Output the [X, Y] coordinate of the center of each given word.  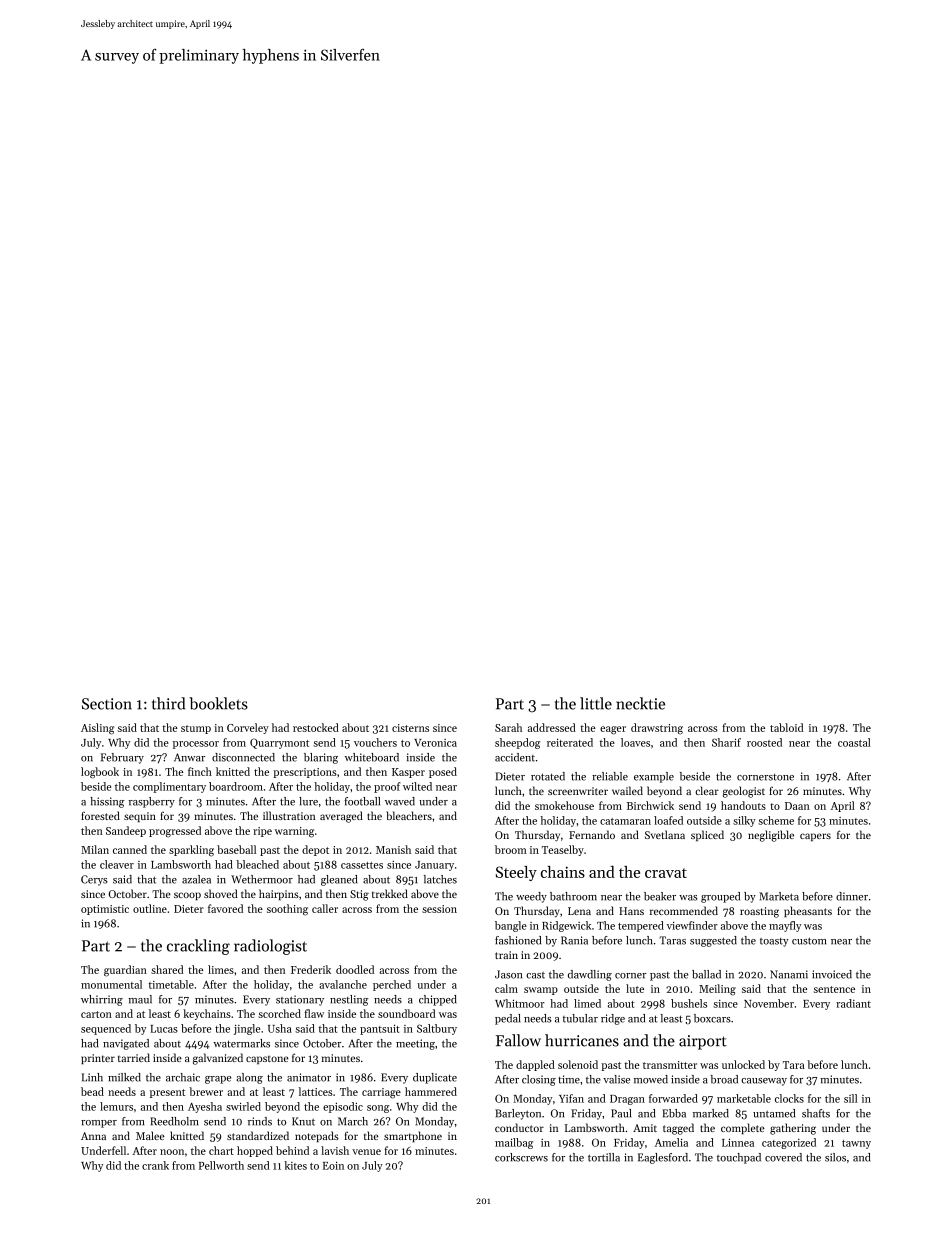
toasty [774, 942]
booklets [218, 703]
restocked [316, 727]
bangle [511, 926]
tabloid [786, 727]
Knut [303, 1121]
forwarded [673, 1098]
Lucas [164, 1029]
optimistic [105, 910]
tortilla [604, 1157]
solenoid [578, 1064]
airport [703, 1042]
